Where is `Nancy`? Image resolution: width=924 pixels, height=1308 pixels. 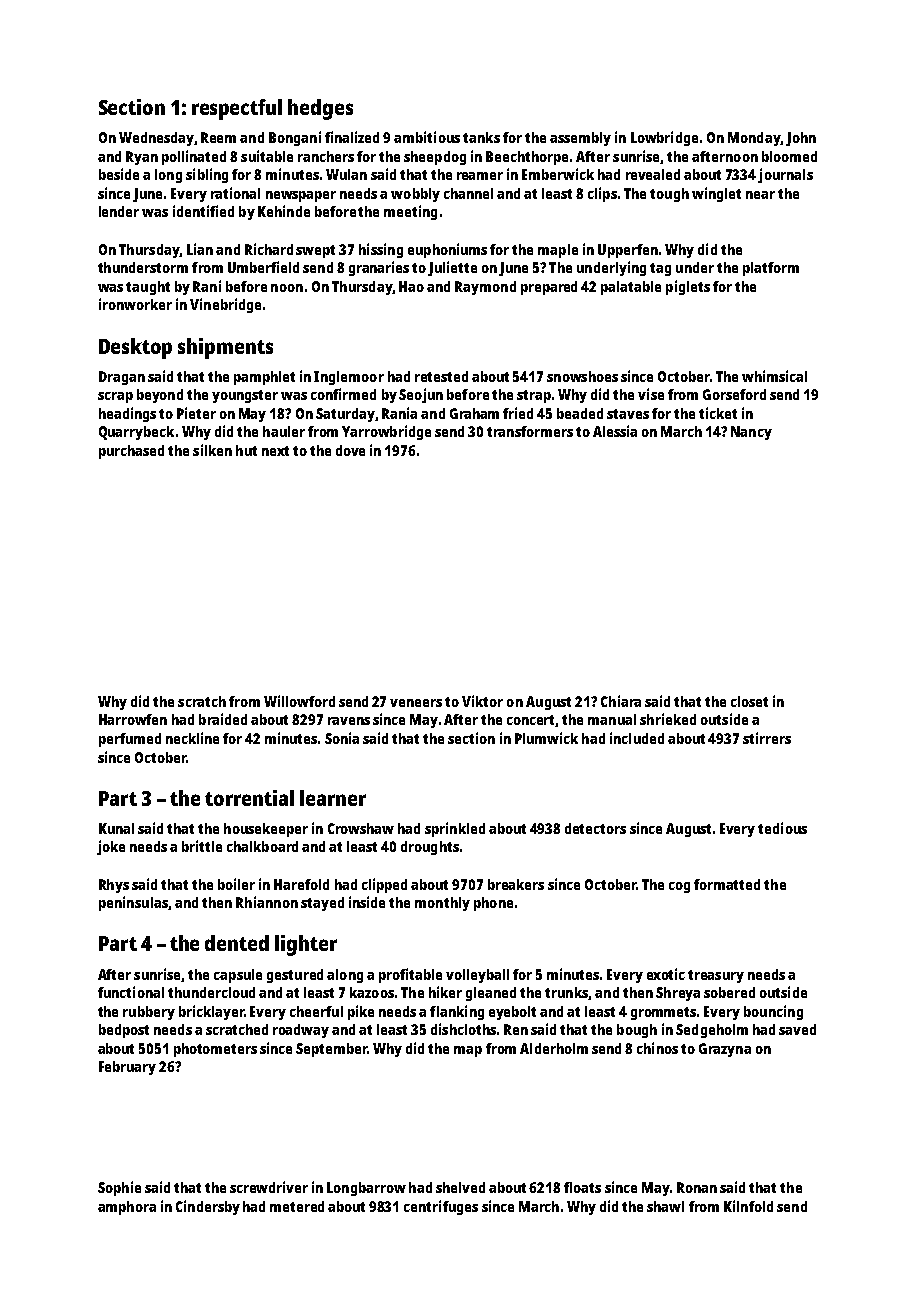 Nancy is located at coordinates (751, 433).
